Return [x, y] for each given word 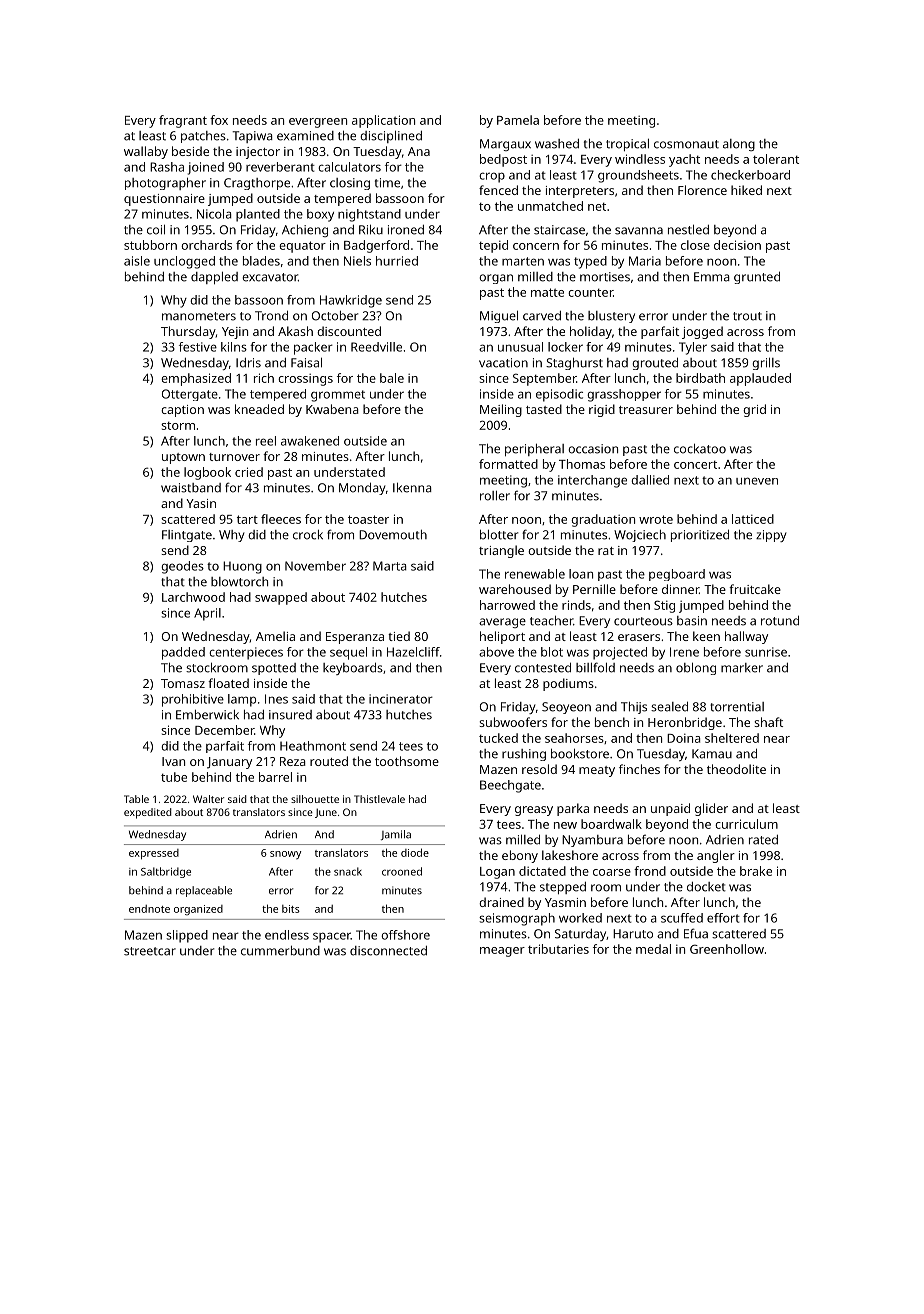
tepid [493, 246]
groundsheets [638, 176]
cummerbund [280, 951]
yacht [684, 160]
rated [763, 840]
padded [183, 653]
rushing [524, 755]
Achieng [305, 231]
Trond [271, 315]
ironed [406, 230]
